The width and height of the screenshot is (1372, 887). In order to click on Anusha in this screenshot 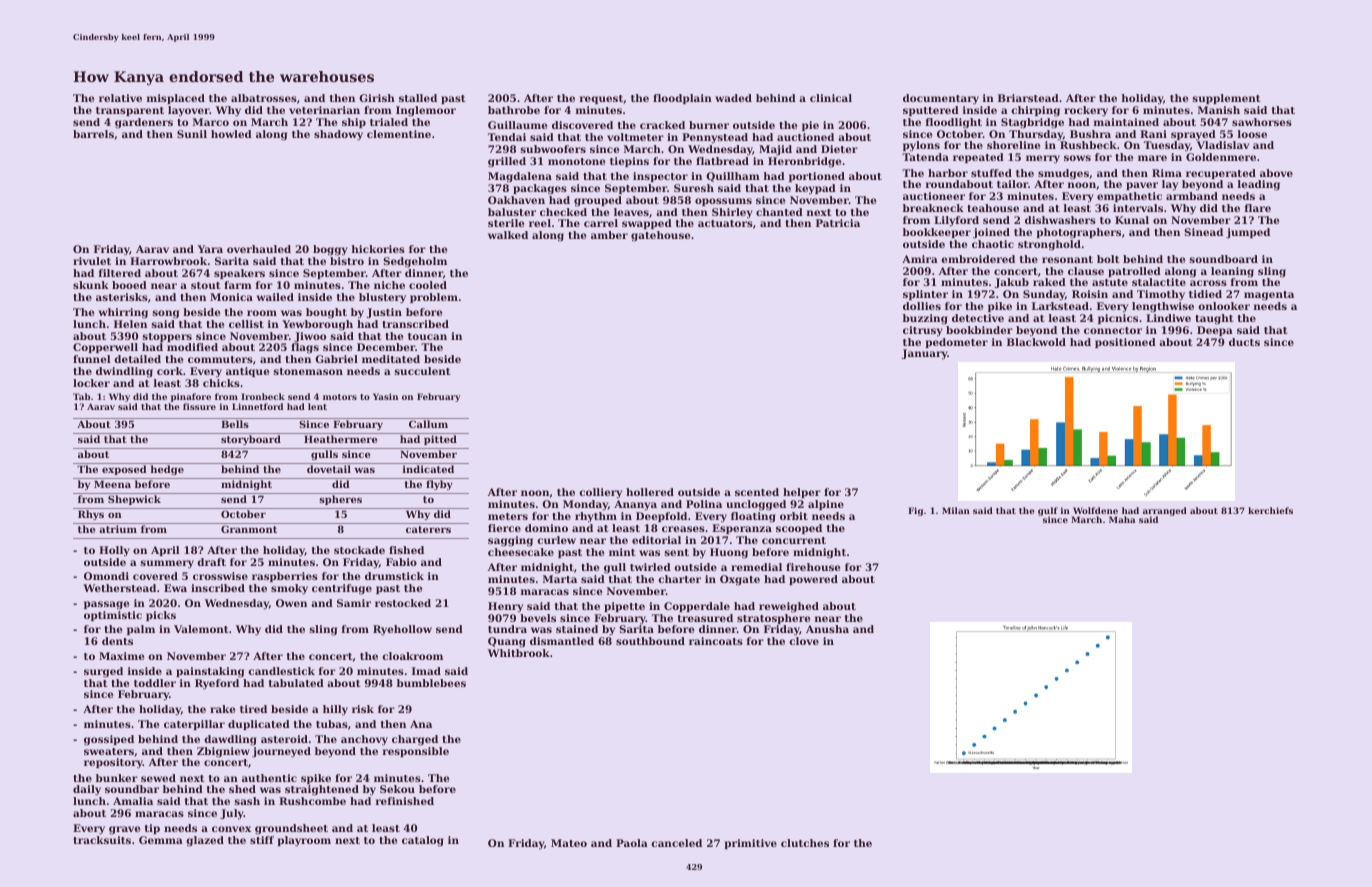, I will do `click(827, 629)`.
